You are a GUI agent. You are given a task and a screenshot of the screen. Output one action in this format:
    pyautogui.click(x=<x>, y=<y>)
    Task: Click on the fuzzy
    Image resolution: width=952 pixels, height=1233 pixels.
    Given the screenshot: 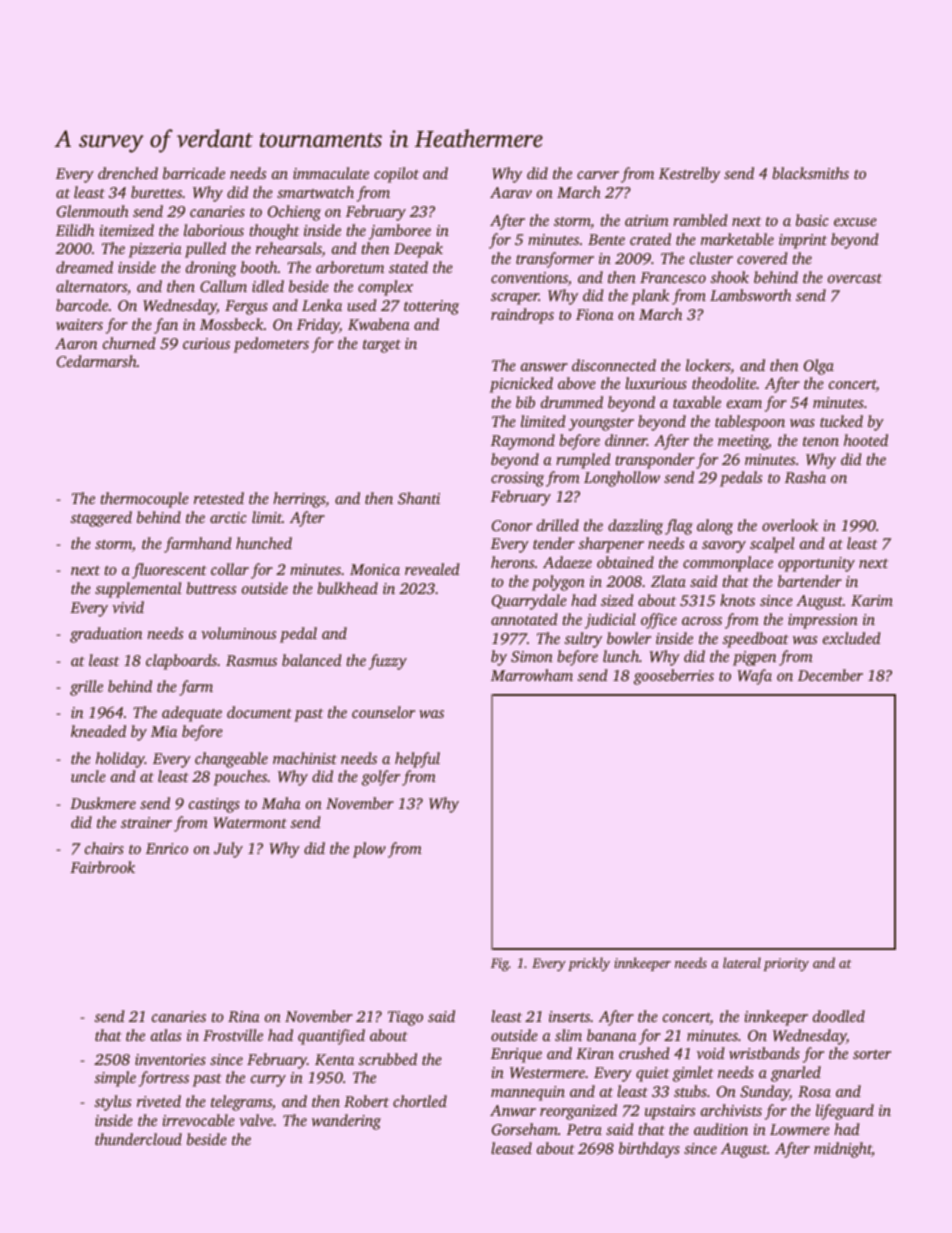 What is the action you would take?
    pyautogui.click(x=388, y=662)
